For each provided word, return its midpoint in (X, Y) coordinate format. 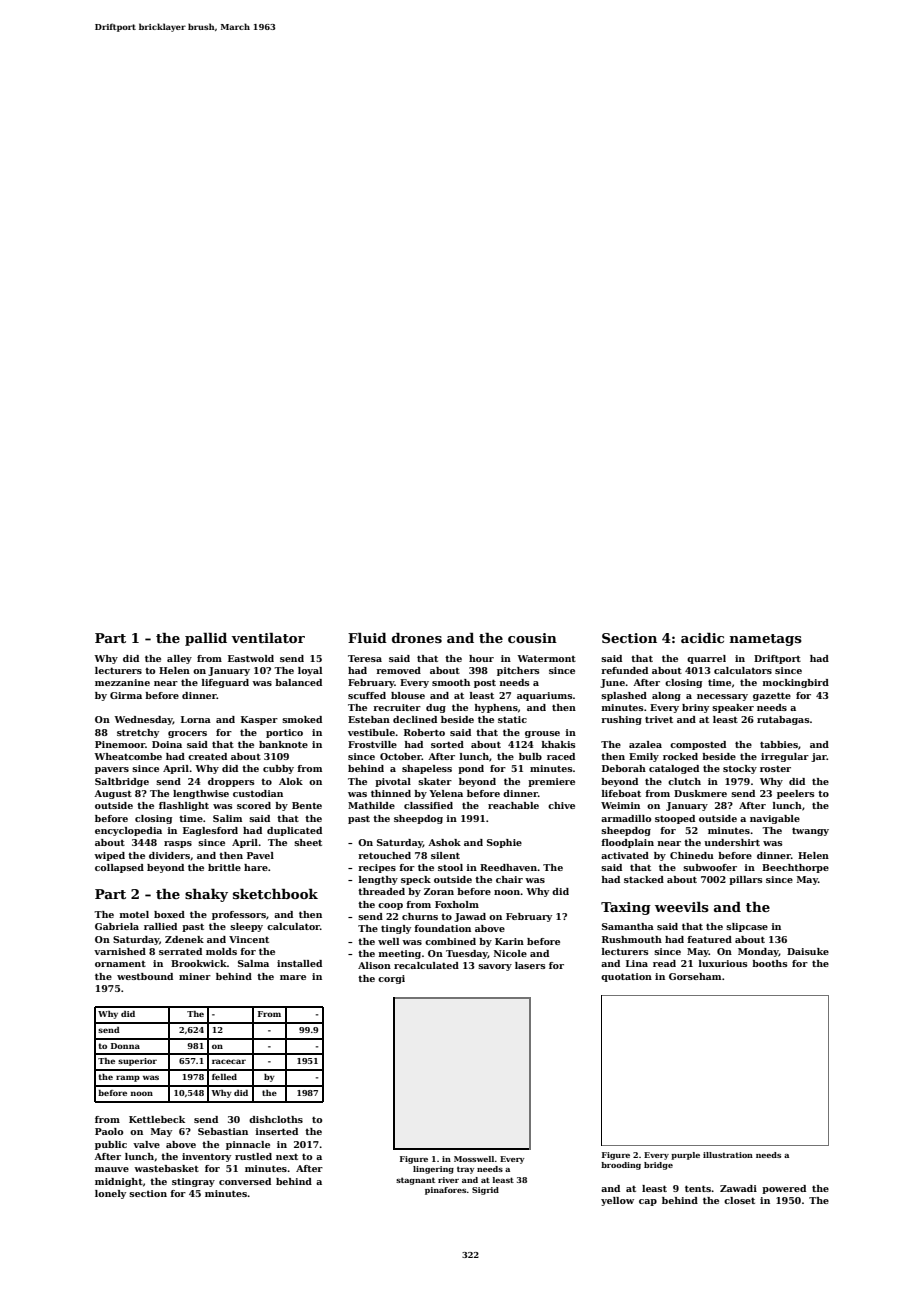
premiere (551, 782)
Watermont (546, 658)
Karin (509, 941)
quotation (626, 977)
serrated (180, 951)
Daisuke (808, 951)
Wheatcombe (128, 756)
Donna (125, 1046)
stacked (644, 879)
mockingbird (796, 683)
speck (416, 880)
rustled (253, 1156)
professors (239, 915)
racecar (229, 1061)
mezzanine (122, 682)
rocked (680, 756)
